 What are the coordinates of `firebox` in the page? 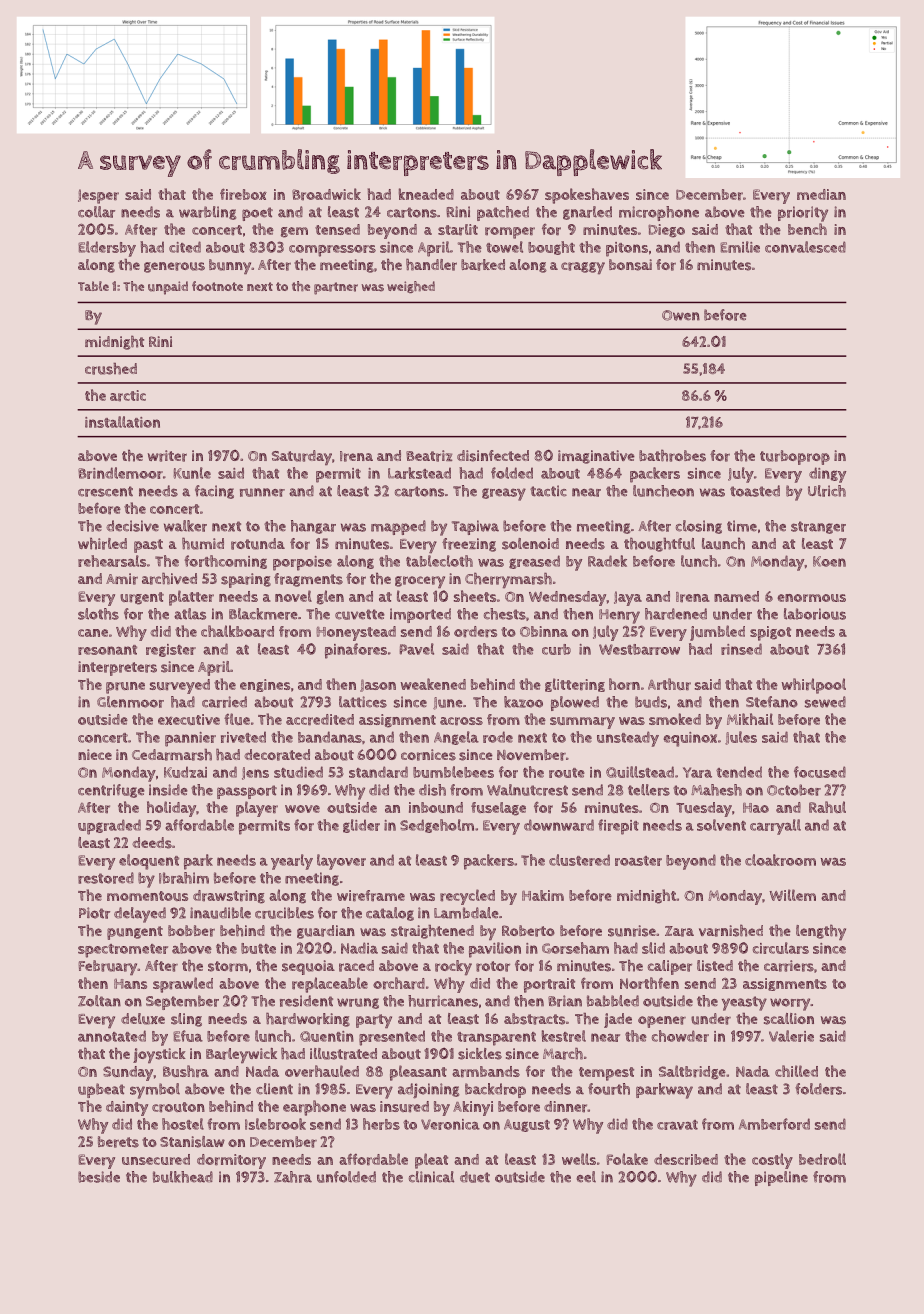 It's located at (243, 194).
